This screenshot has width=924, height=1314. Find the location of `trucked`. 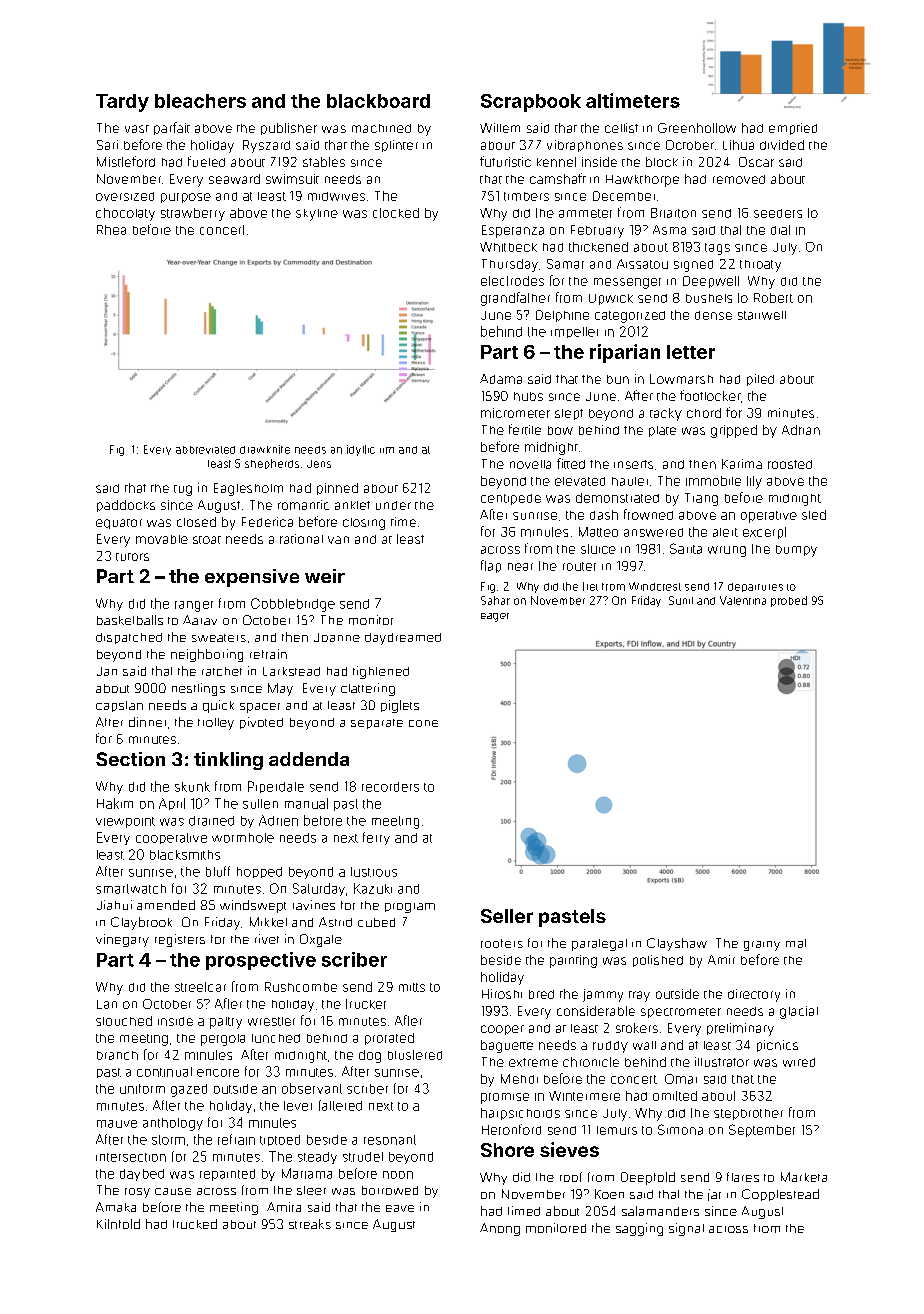

trucked is located at coordinates (195, 1224).
